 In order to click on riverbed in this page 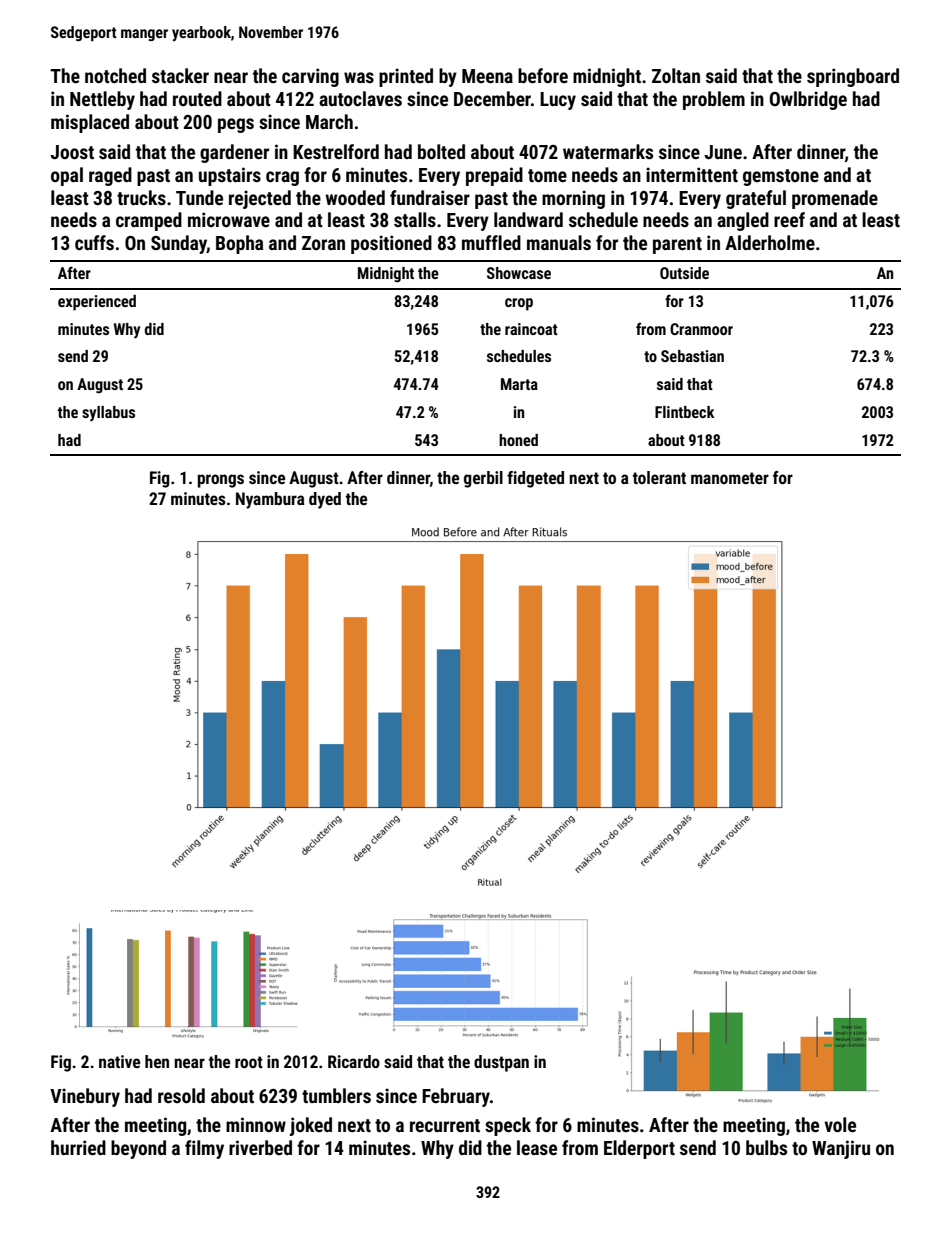, I will do `click(260, 1147)`.
